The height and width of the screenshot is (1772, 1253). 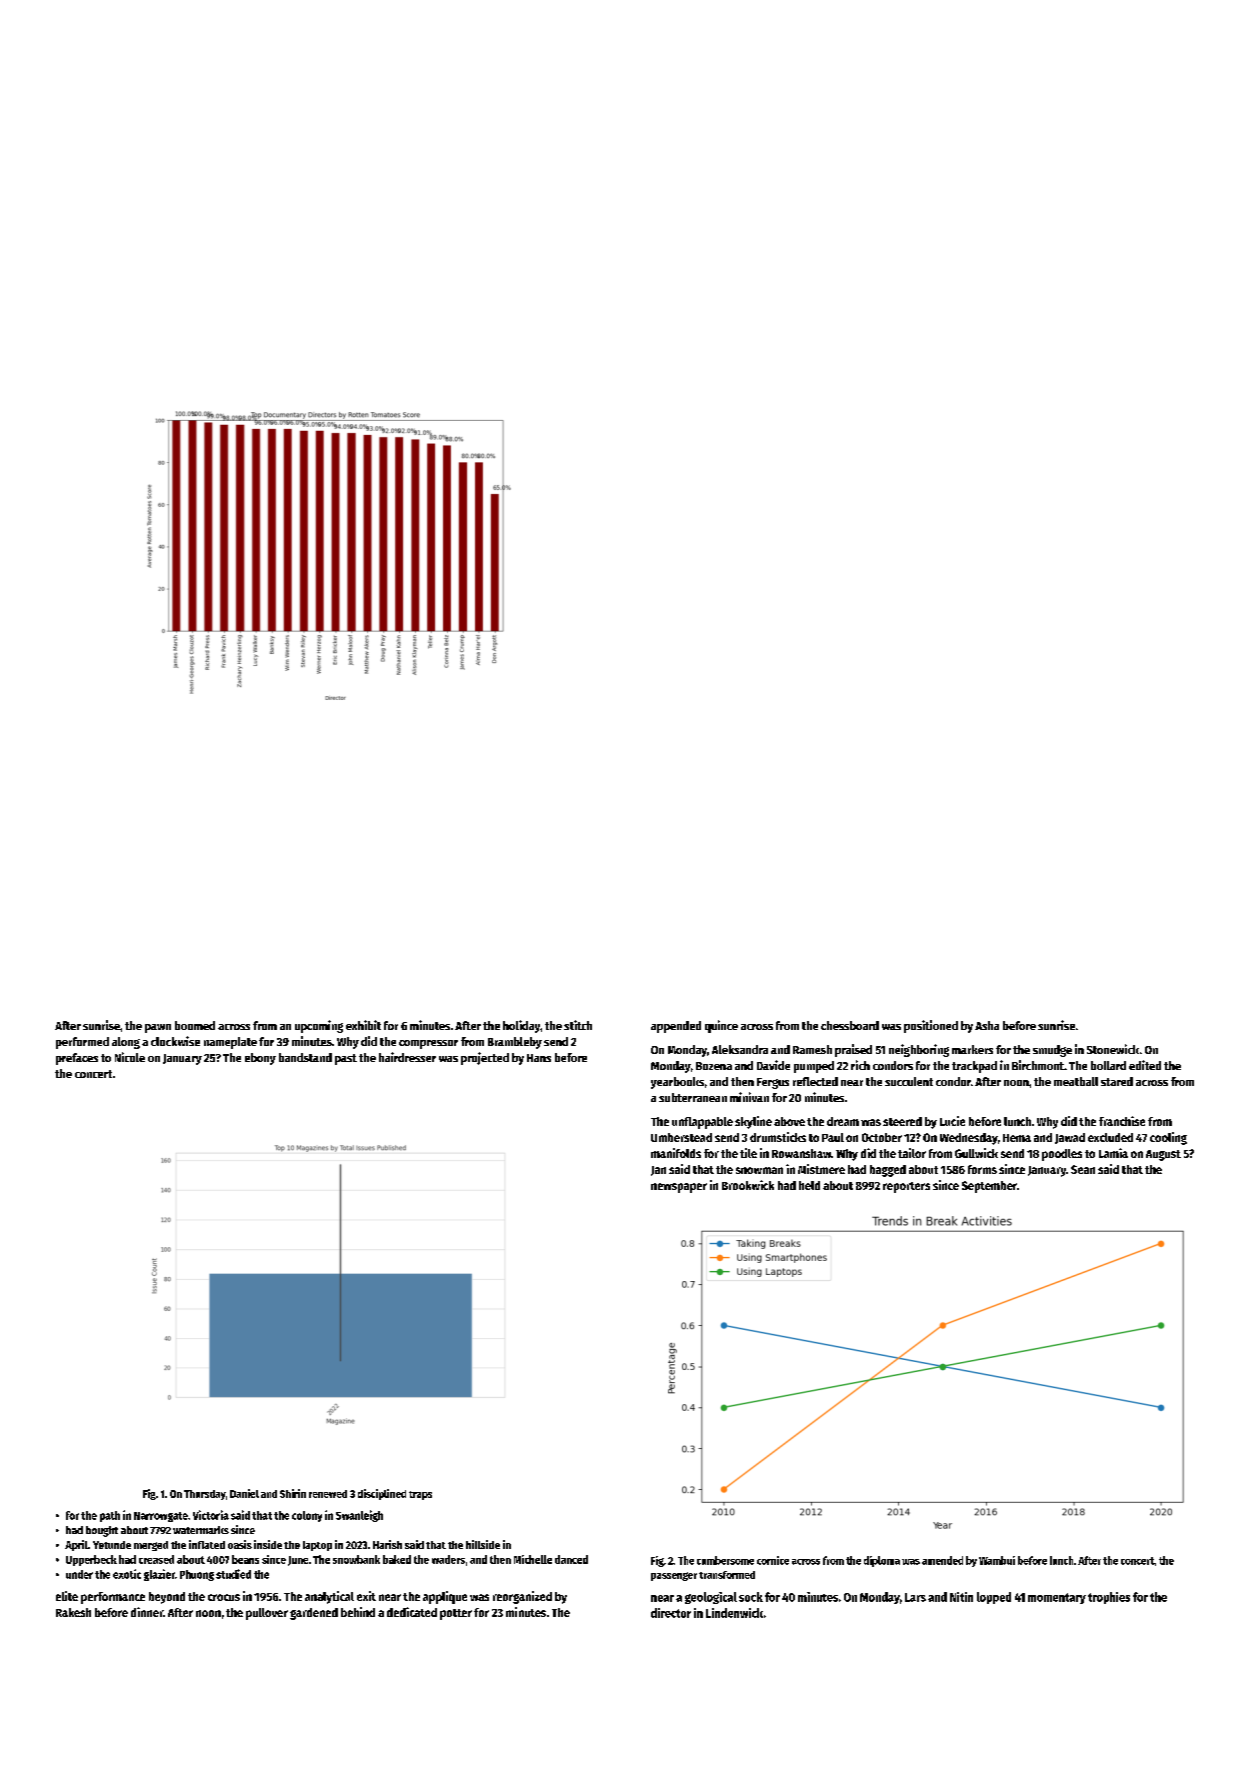 I want to click on reporters, so click(x=906, y=1187).
